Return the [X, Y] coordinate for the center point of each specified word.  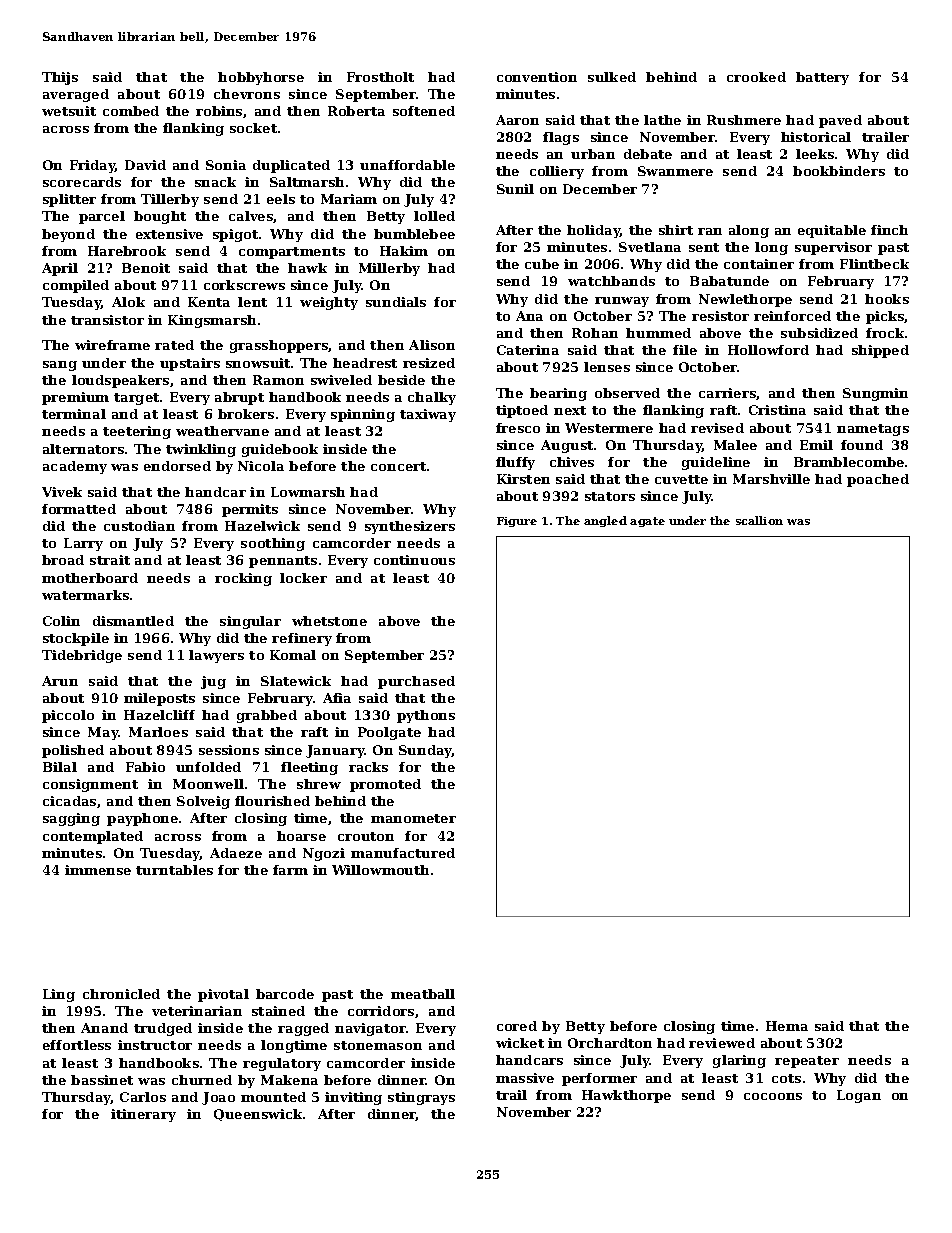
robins [219, 111]
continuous [414, 560]
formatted [79, 509]
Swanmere [675, 171]
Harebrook [127, 251]
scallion [759, 520]
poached [878, 480]
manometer [413, 818]
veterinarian [197, 1011]
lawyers [216, 656]
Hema [787, 1026]
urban [593, 154]
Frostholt [380, 77]
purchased [416, 682]
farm [290, 870]
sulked [612, 77]
